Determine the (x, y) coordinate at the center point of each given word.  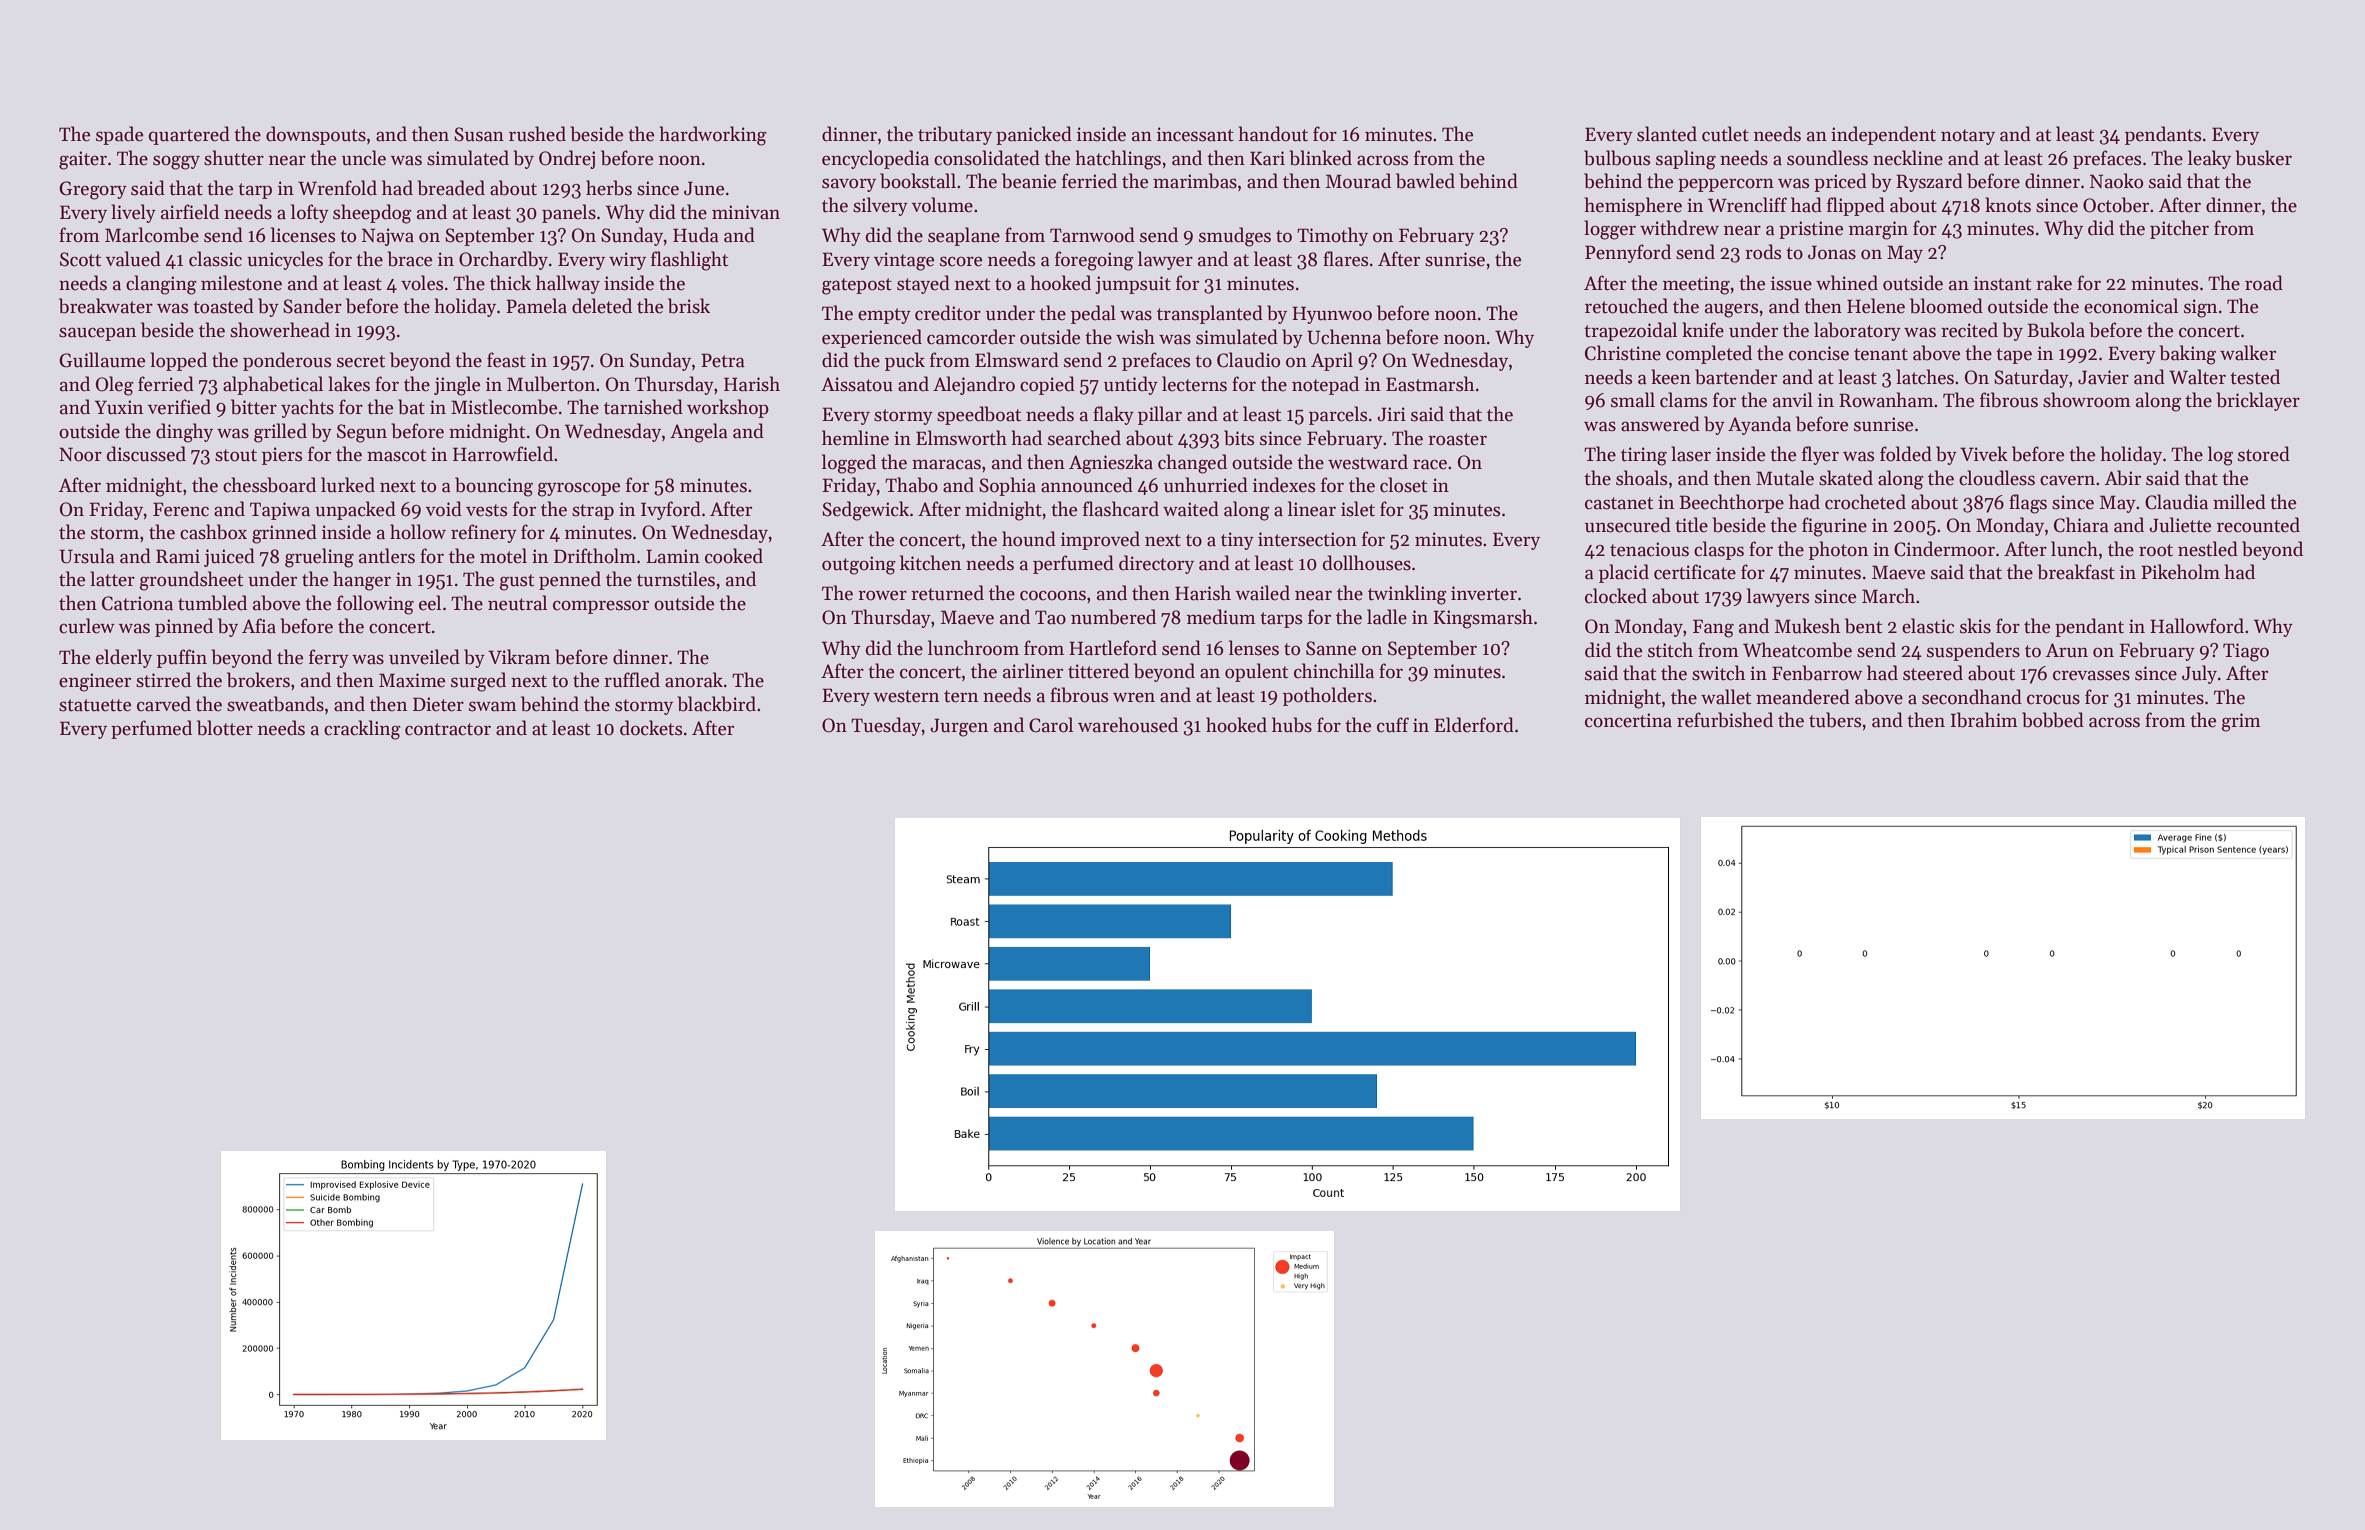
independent (1883, 135)
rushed (537, 134)
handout (1273, 134)
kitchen (930, 563)
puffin (182, 658)
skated (1846, 478)
